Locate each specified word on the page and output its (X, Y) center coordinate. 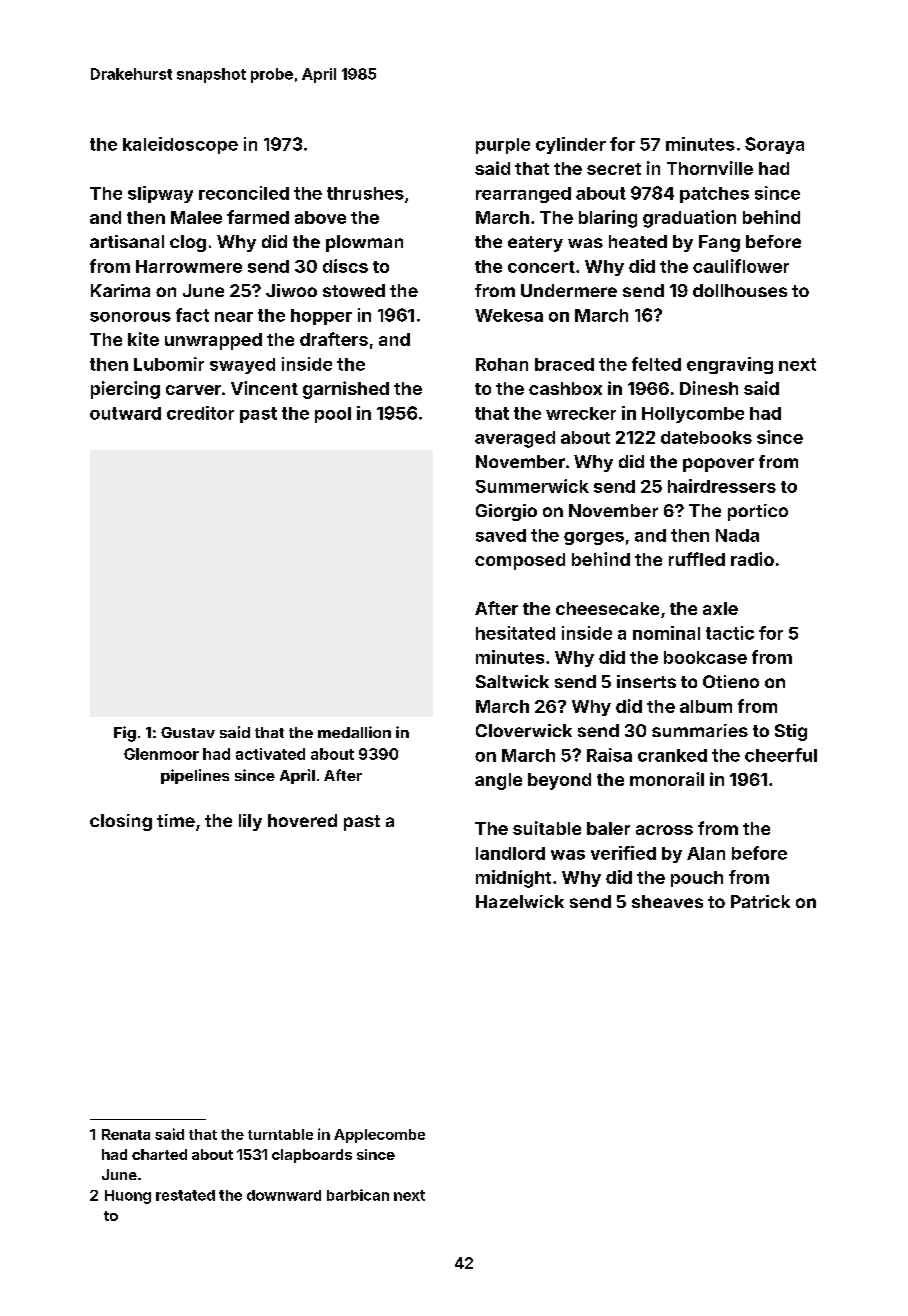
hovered (302, 820)
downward (284, 1195)
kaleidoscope (180, 145)
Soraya (774, 145)
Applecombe (379, 1136)
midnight (513, 879)
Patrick (760, 901)
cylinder (571, 145)
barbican (358, 1195)
